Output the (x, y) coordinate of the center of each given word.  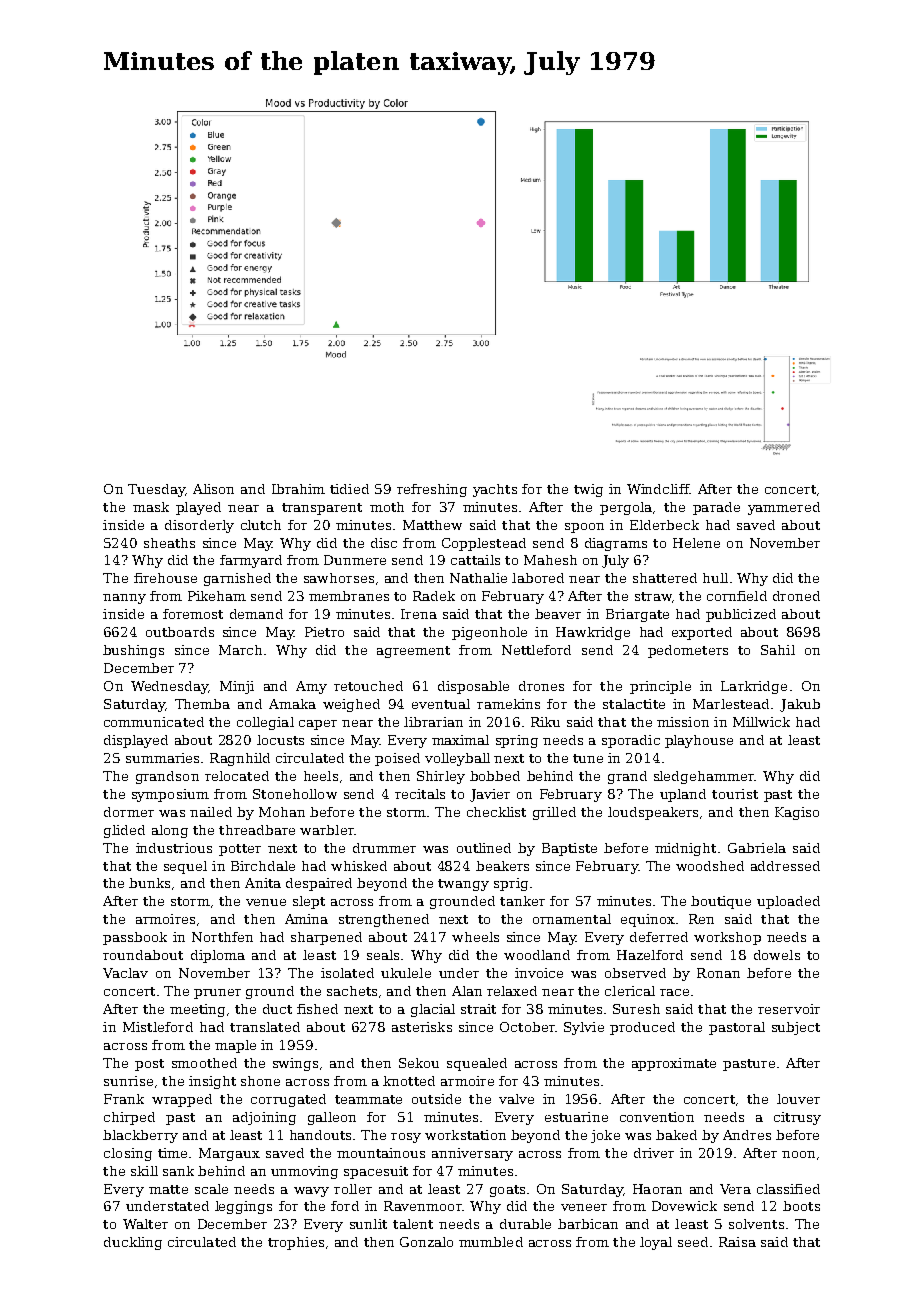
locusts (280, 740)
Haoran (657, 1189)
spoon (584, 528)
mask (151, 507)
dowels (777, 955)
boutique (721, 902)
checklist (496, 812)
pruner (217, 994)
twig (588, 490)
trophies (296, 1243)
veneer (584, 1207)
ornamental (572, 919)
